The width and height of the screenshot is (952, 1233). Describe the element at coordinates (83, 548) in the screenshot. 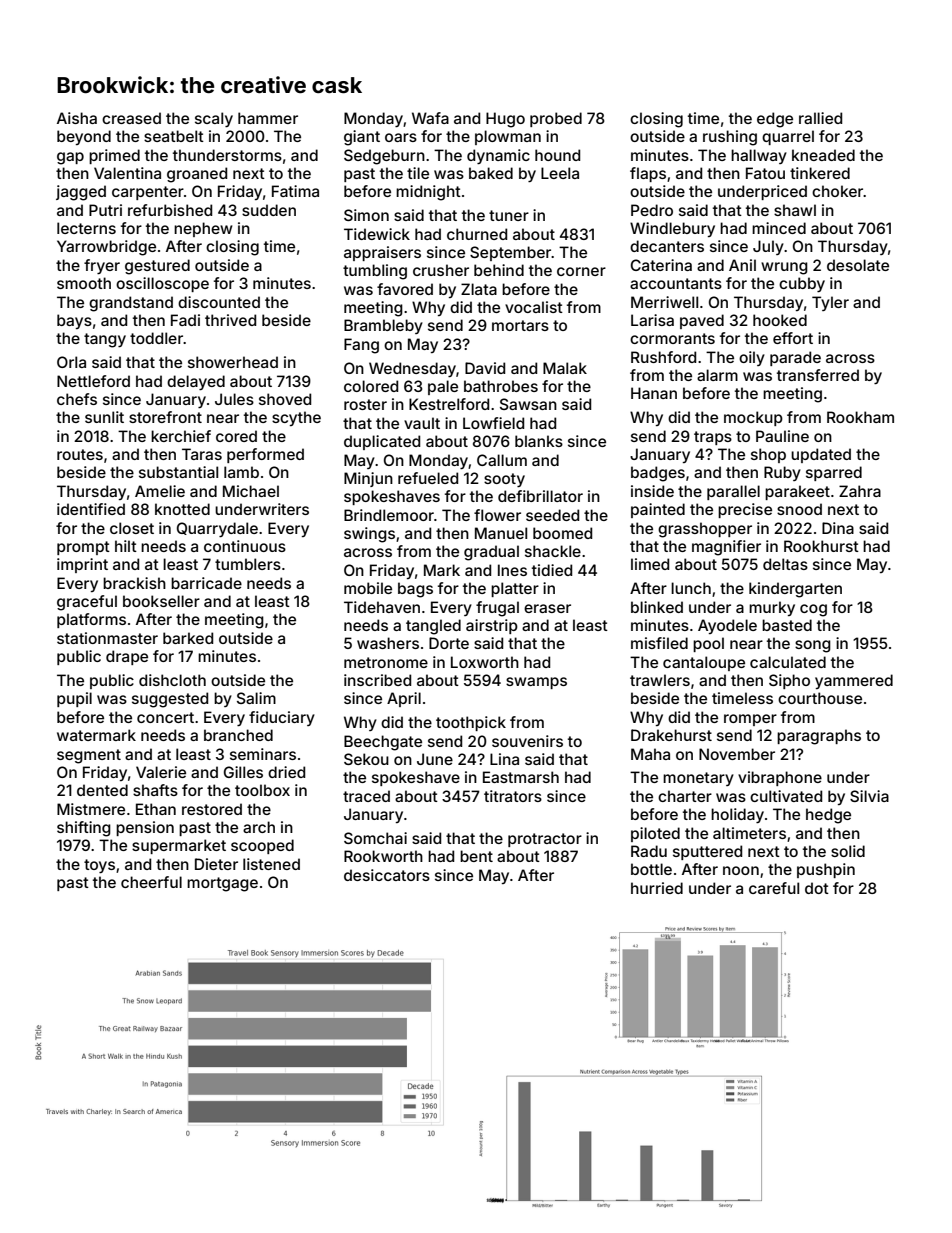

I see `prompt` at that location.
